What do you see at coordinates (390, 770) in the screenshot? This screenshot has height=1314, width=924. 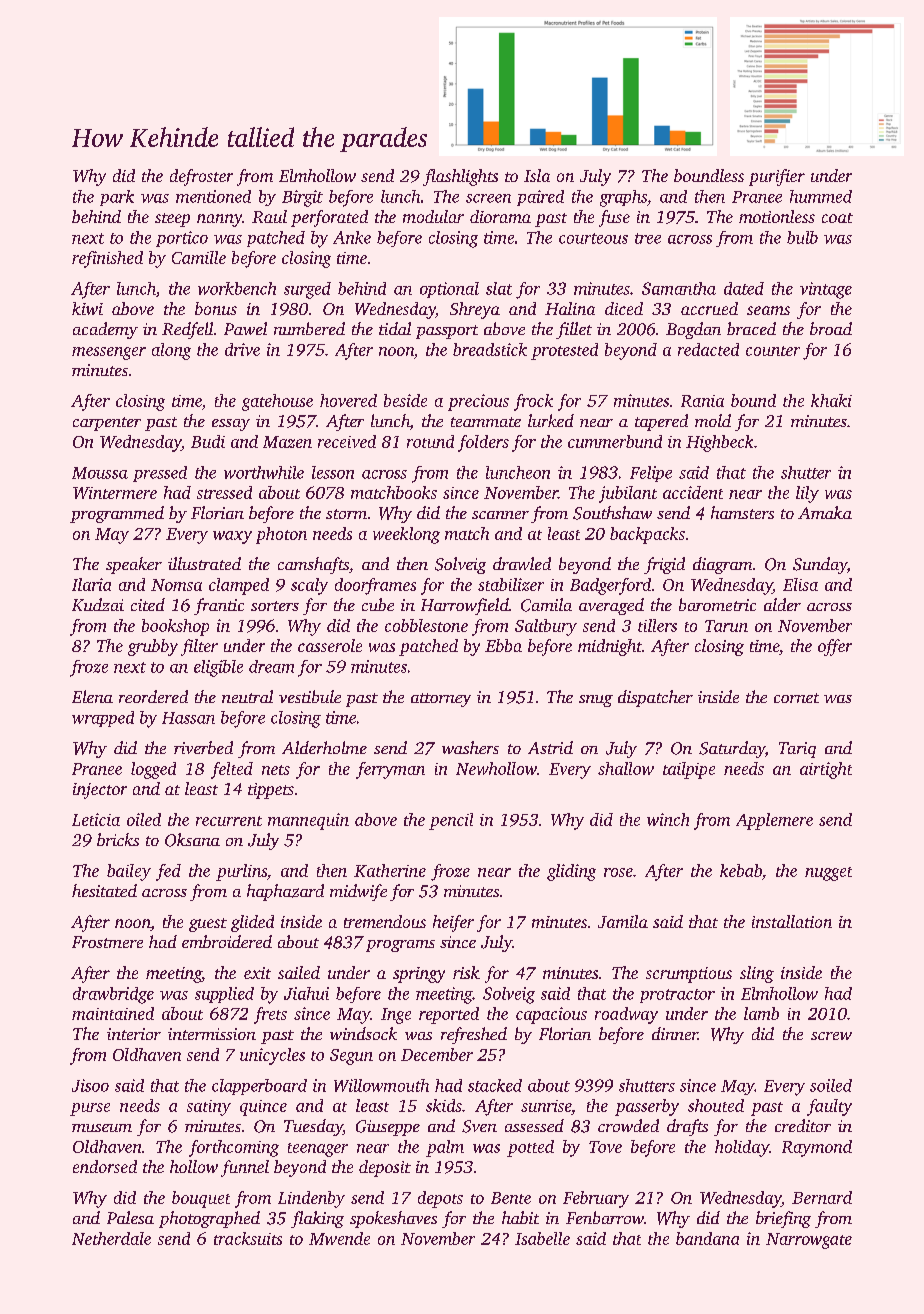 I see `ferryman` at bounding box center [390, 770].
